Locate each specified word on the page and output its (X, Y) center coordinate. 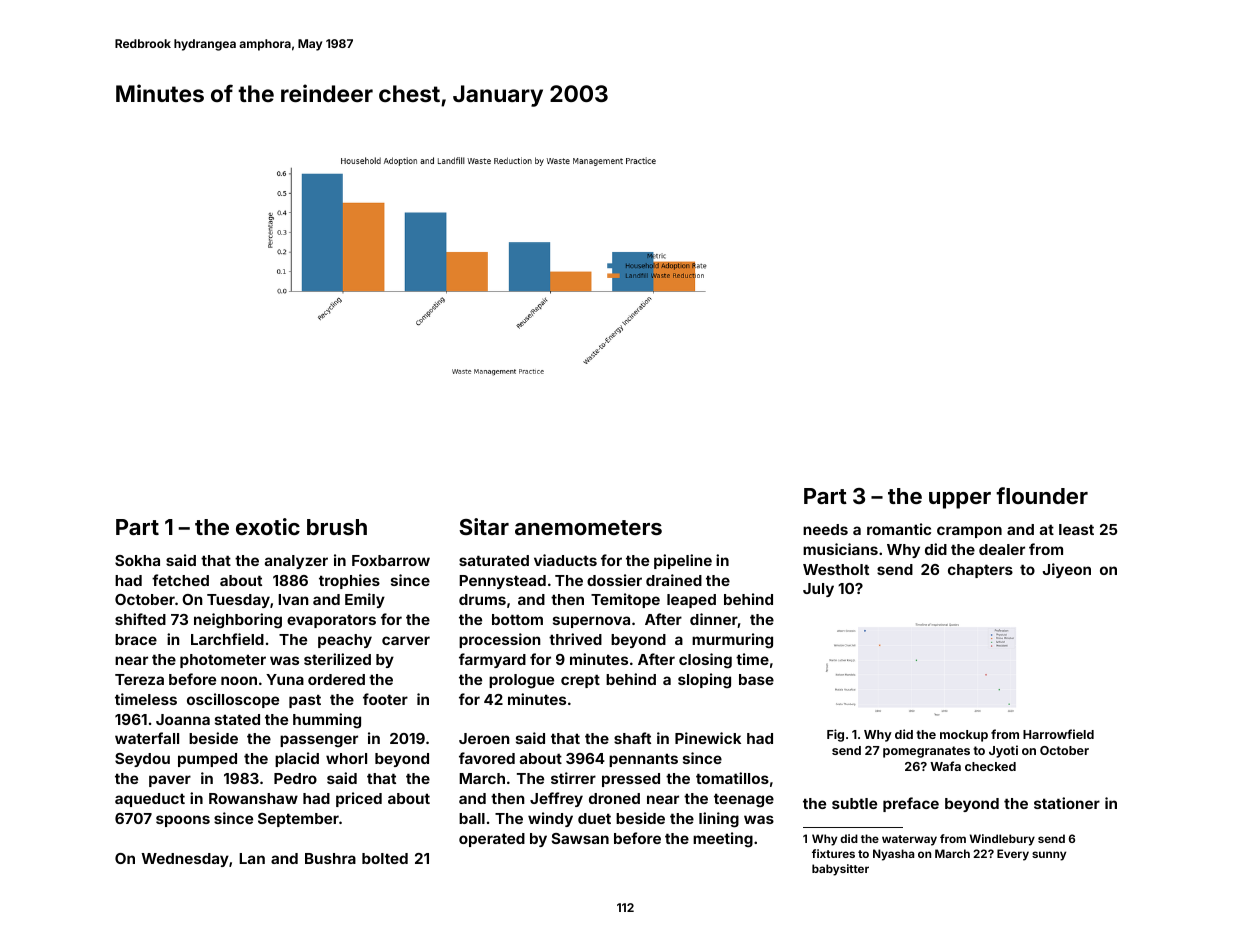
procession (500, 640)
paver (170, 781)
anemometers (588, 527)
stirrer (573, 778)
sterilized (337, 659)
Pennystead (502, 582)
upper (960, 500)
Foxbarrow (391, 560)
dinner (714, 620)
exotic (268, 526)
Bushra (330, 858)
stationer (1067, 803)
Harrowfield (1058, 734)
